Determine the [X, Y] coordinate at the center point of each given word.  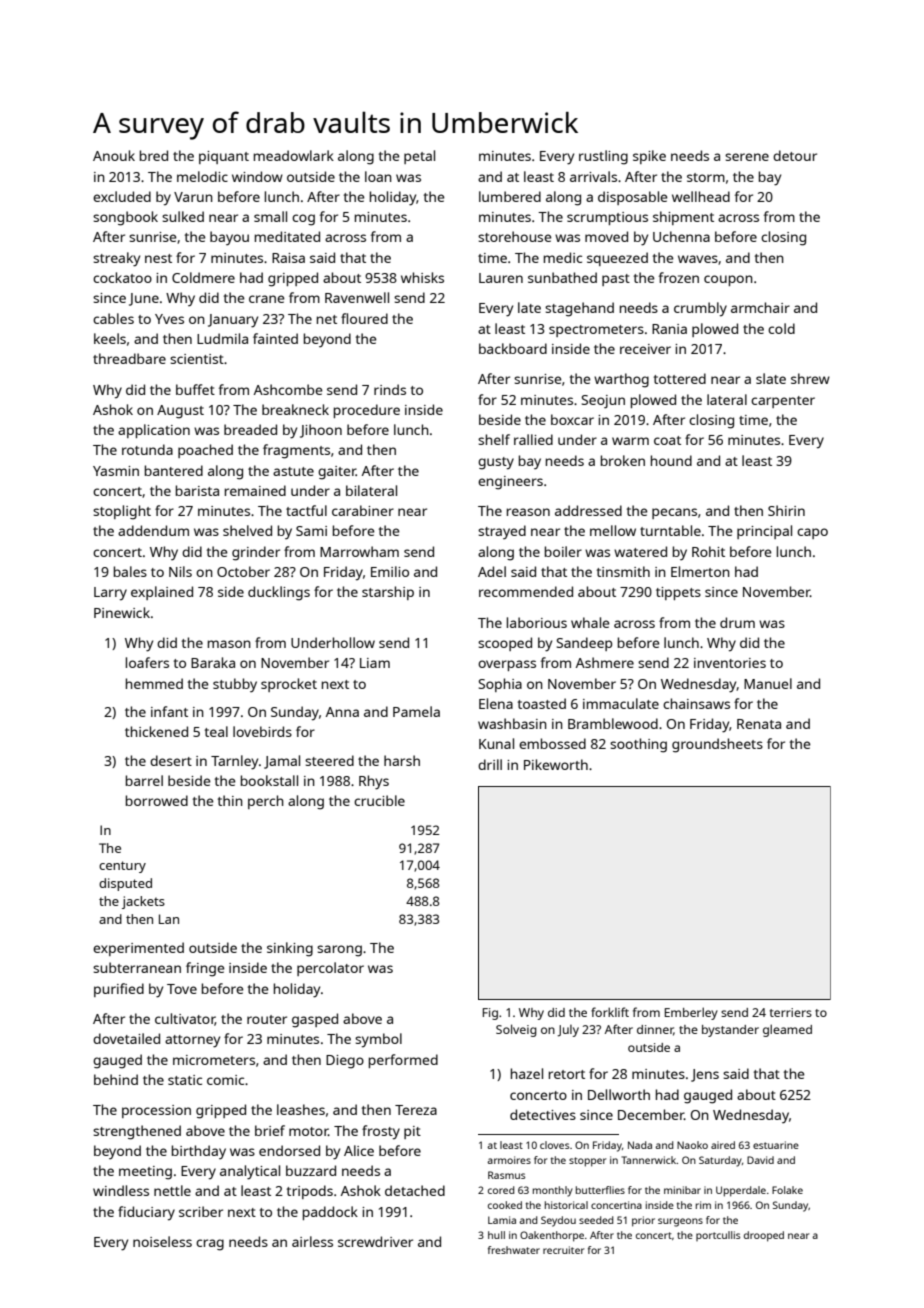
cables [113, 318]
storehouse [515, 236]
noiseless [162, 1241]
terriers [791, 1012]
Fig [490, 1014]
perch [266, 802]
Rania [669, 329]
